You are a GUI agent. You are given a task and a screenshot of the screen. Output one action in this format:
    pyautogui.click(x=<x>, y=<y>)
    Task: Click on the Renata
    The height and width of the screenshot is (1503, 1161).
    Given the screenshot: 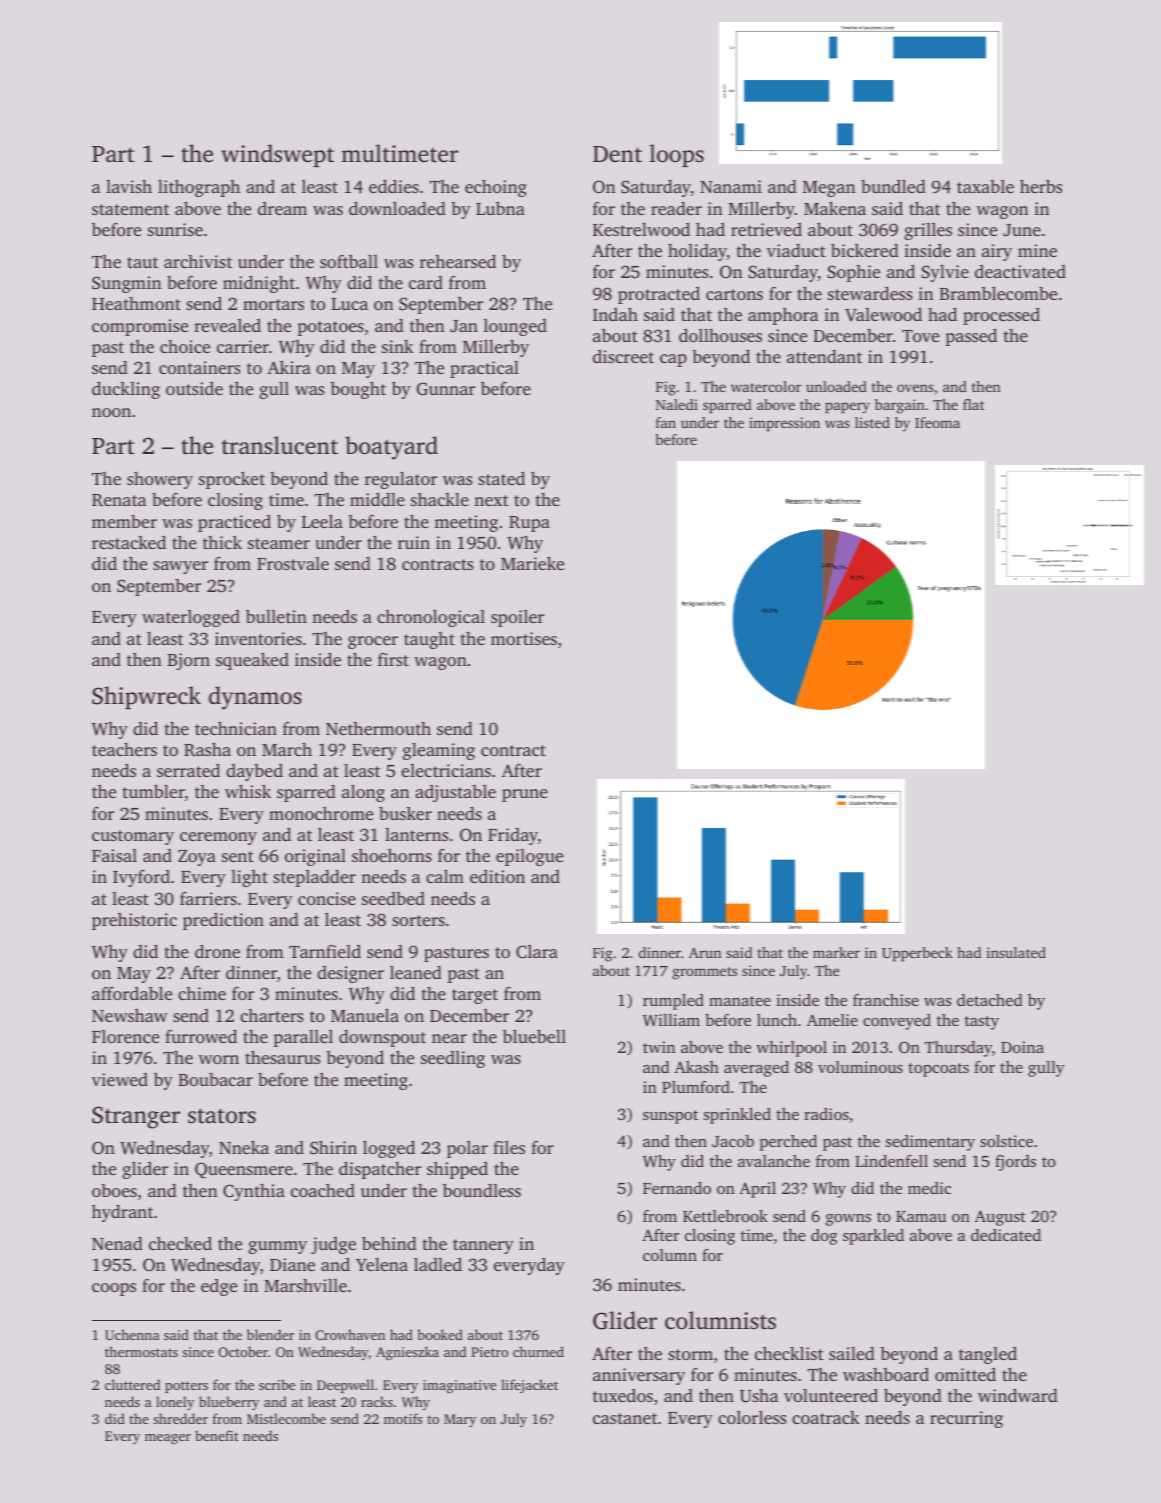 What is the action you would take?
    pyautogui.click(x=119, y=500)
